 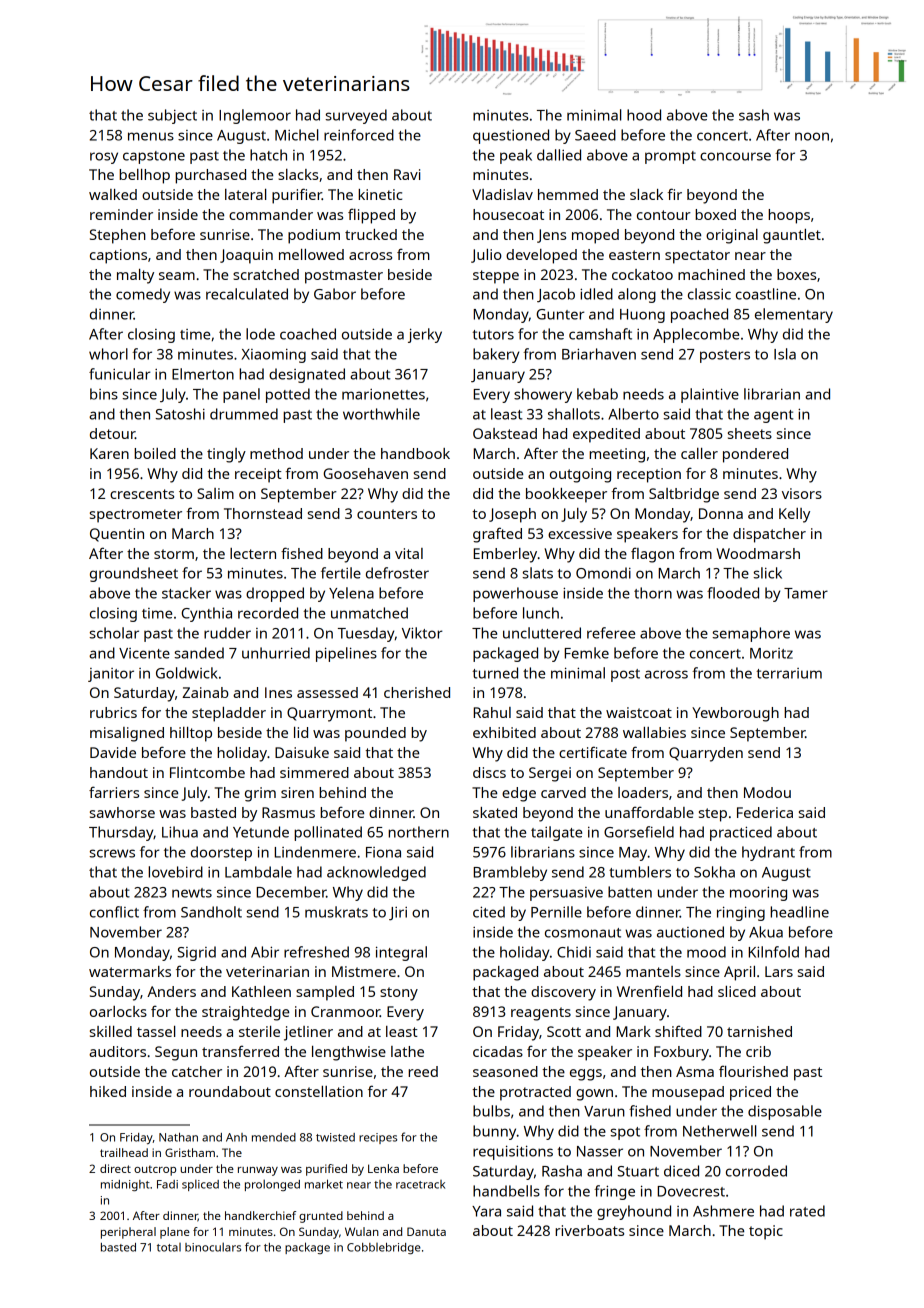 What do you see at coordinates (407, 1051) in the document?
I see `lathe` at bounding box center [407, 1051].
